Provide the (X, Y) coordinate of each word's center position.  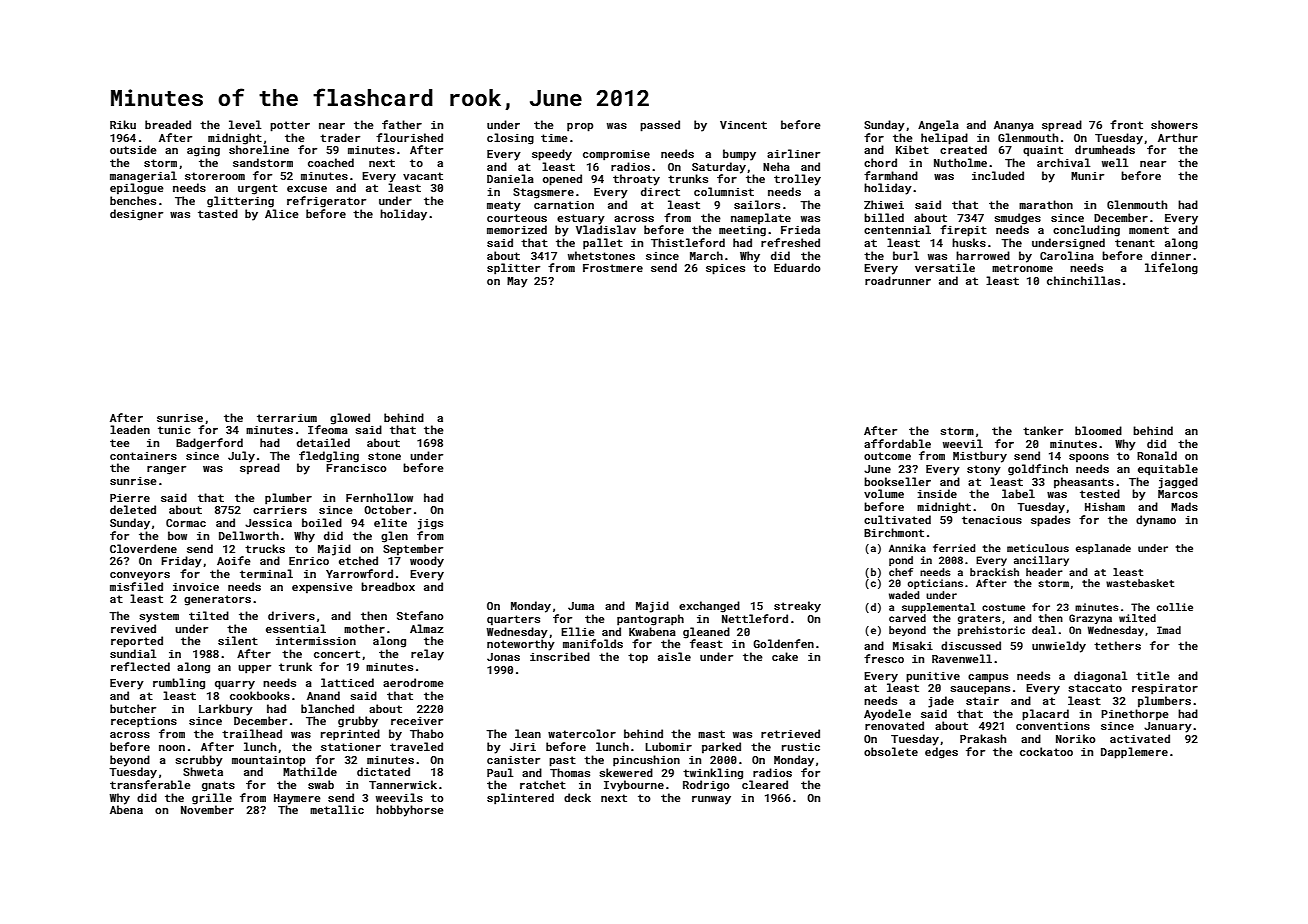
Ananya (1014, 126)
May (517, 282)
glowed (350, 419)
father (402, 124)
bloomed (1098, 430)
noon (172, 748)
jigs (430, 524)
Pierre (130, 498)
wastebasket (1140, 583)
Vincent (743, 125)
